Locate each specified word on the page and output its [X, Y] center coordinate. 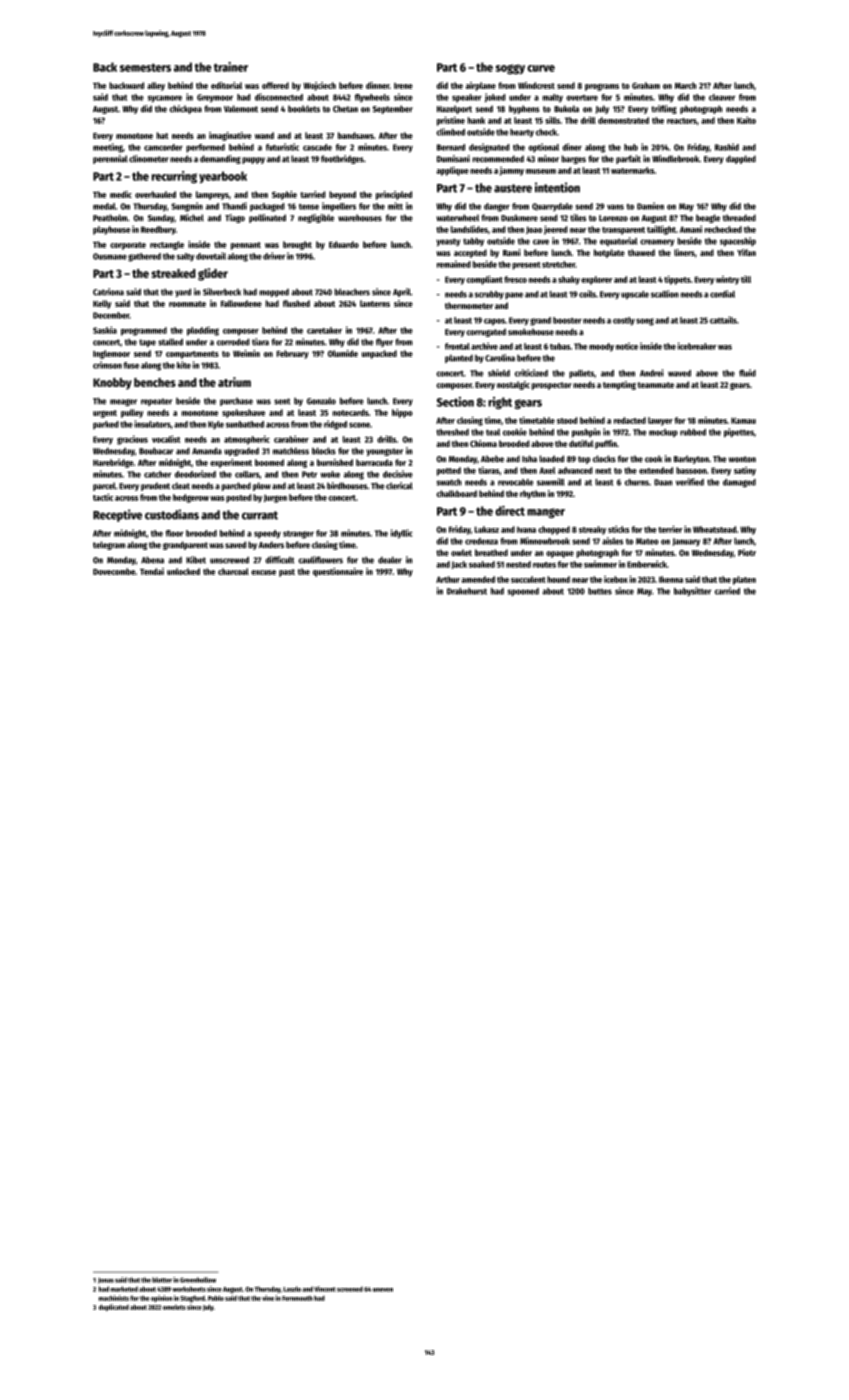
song [645, 322]
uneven [383, 1290]
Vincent [325, 1289]
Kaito [746, 120]
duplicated [114, 1307]
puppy [253, 160]
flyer [384, 342]
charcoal [233, 571]
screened [350, 1289]
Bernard [451, 147]
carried [727, 591]
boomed [269, 462]
